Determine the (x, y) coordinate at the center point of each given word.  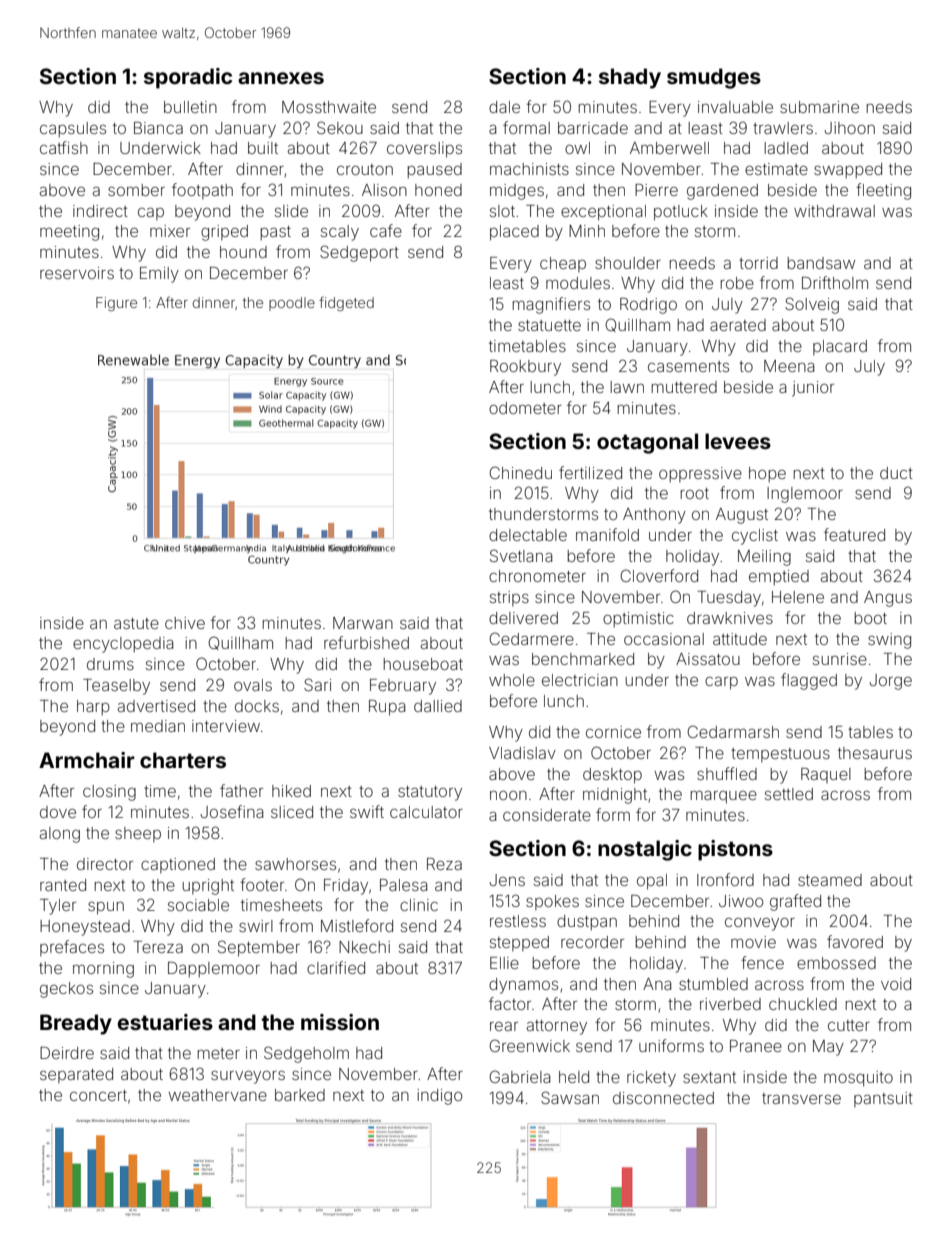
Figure (116, 304)
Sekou (340, 127)
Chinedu (520, 472)
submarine (819, 107)
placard (840, 347)
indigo (439, 1097)
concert (98, 1095)
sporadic (188, 78)
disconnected (663, 1098)
